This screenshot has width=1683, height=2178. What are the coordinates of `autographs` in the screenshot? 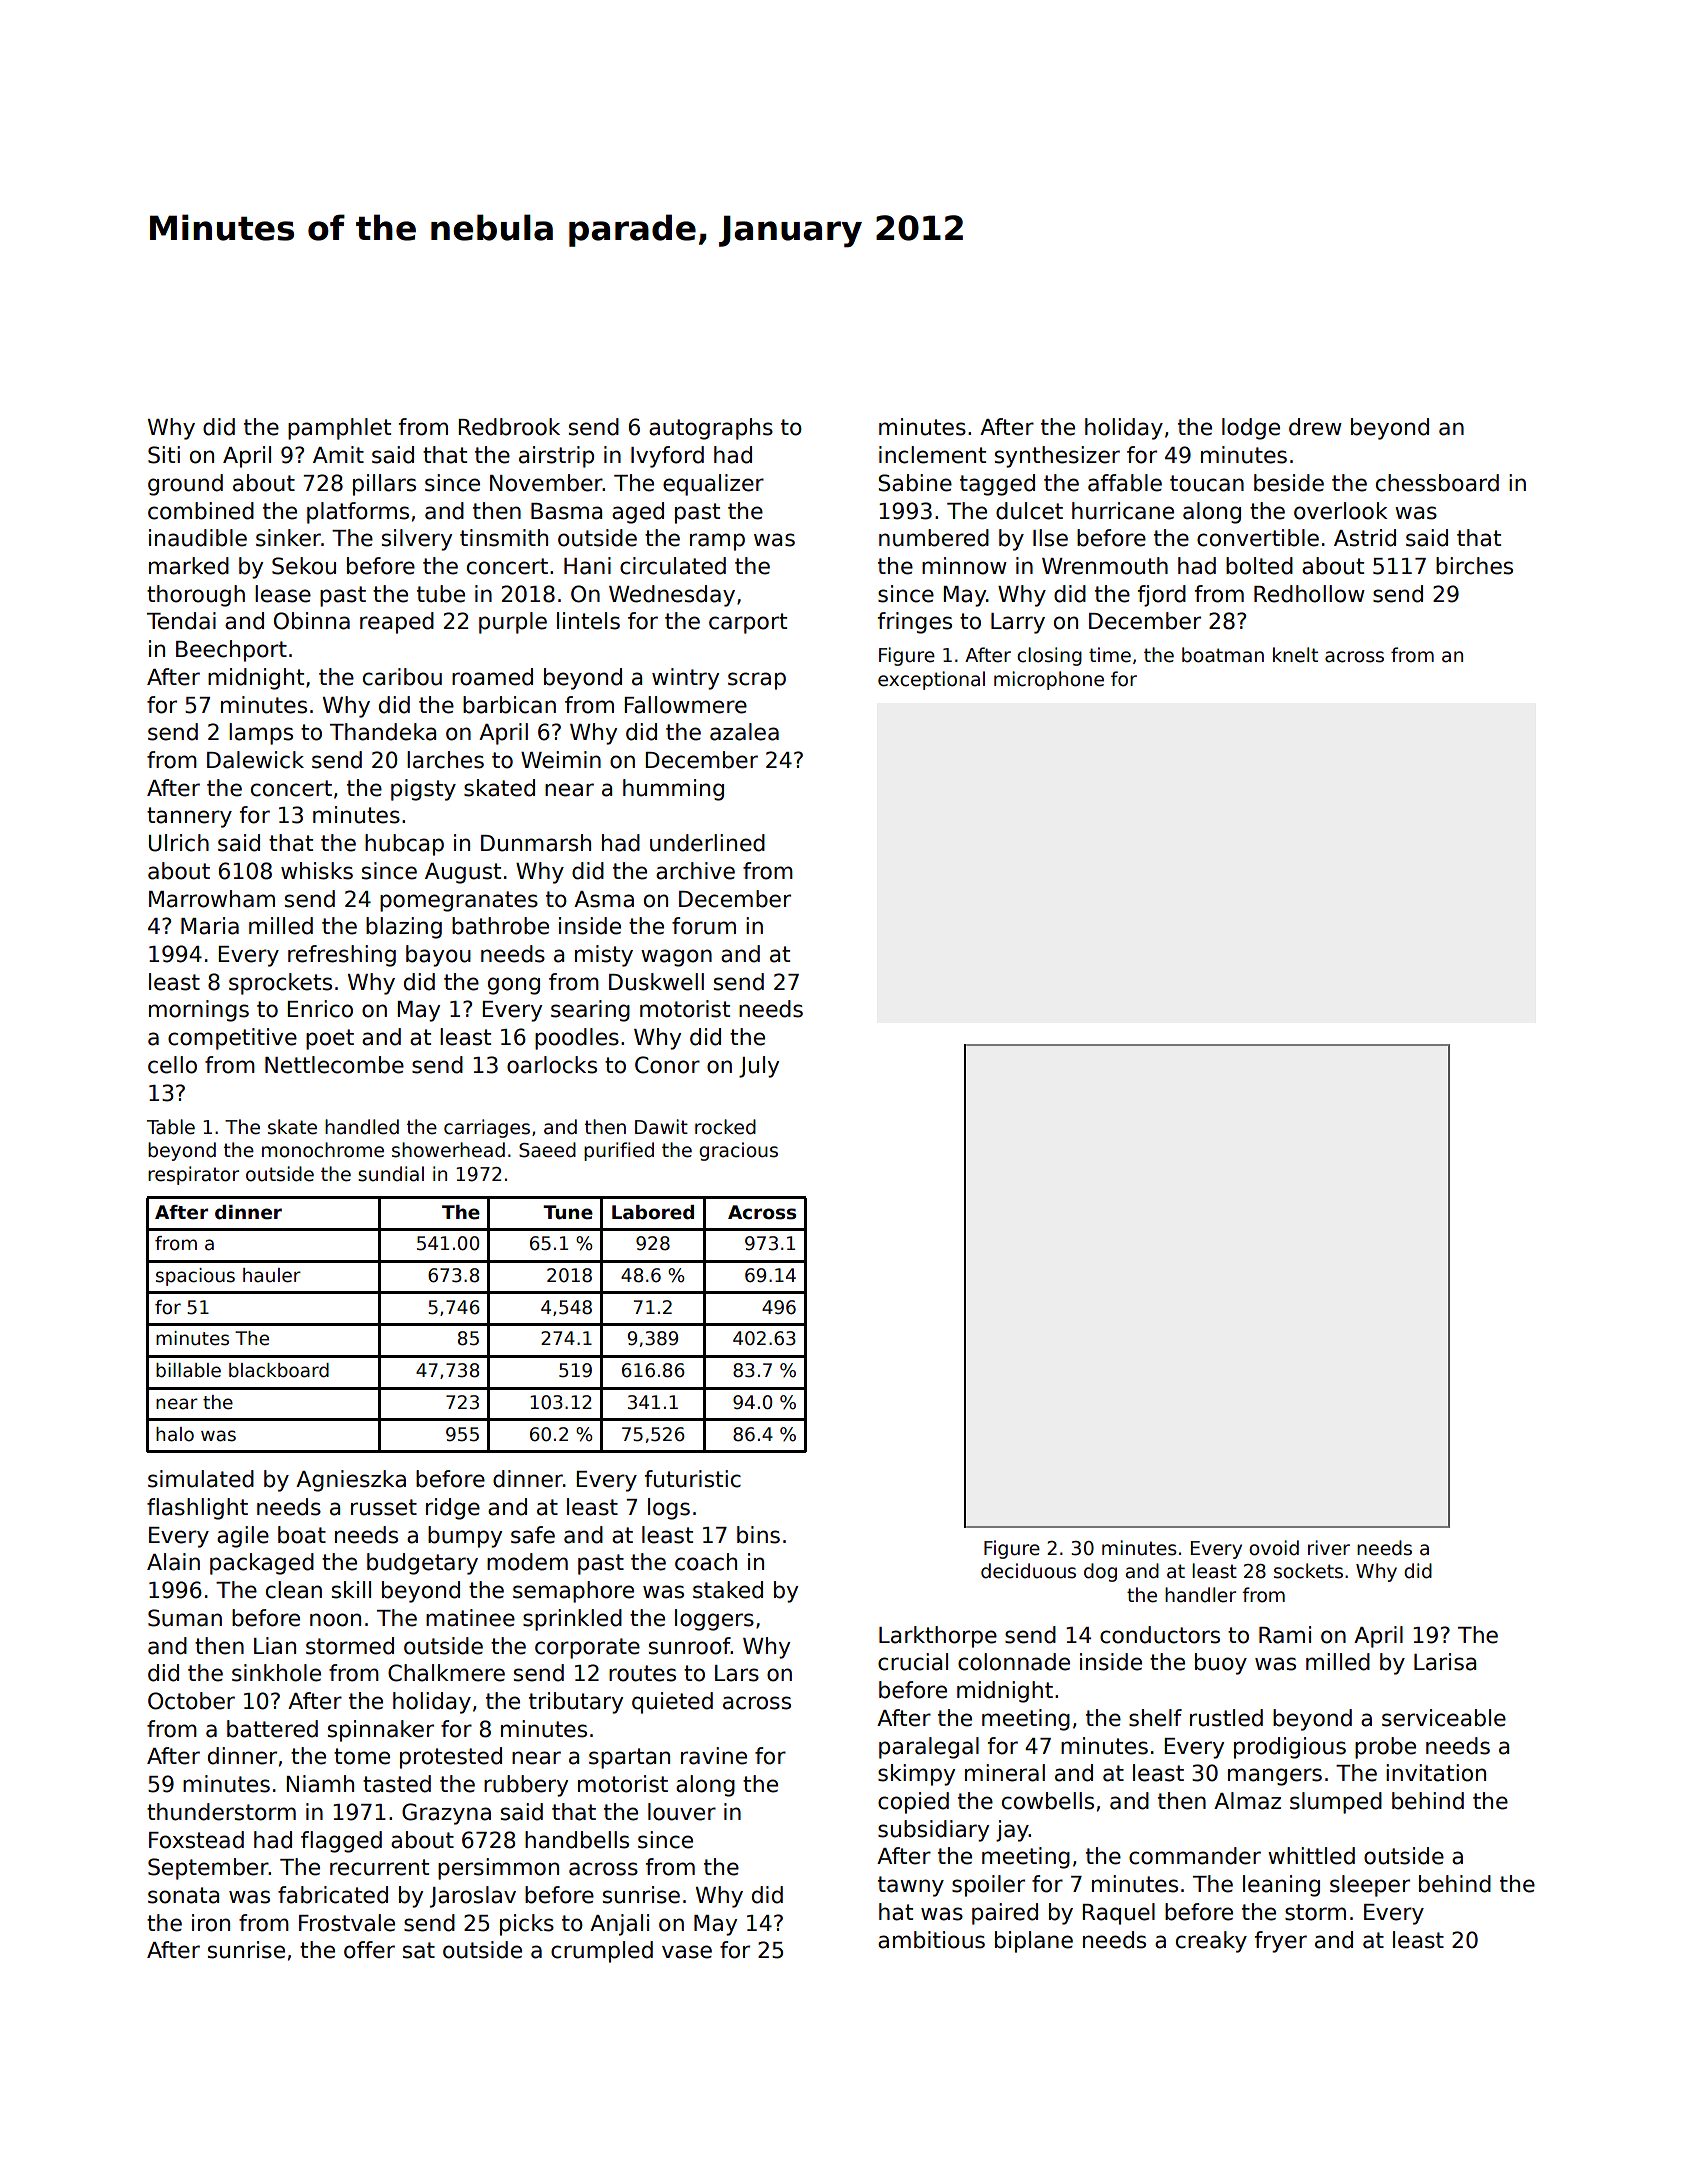 It's located at (711, 429).
